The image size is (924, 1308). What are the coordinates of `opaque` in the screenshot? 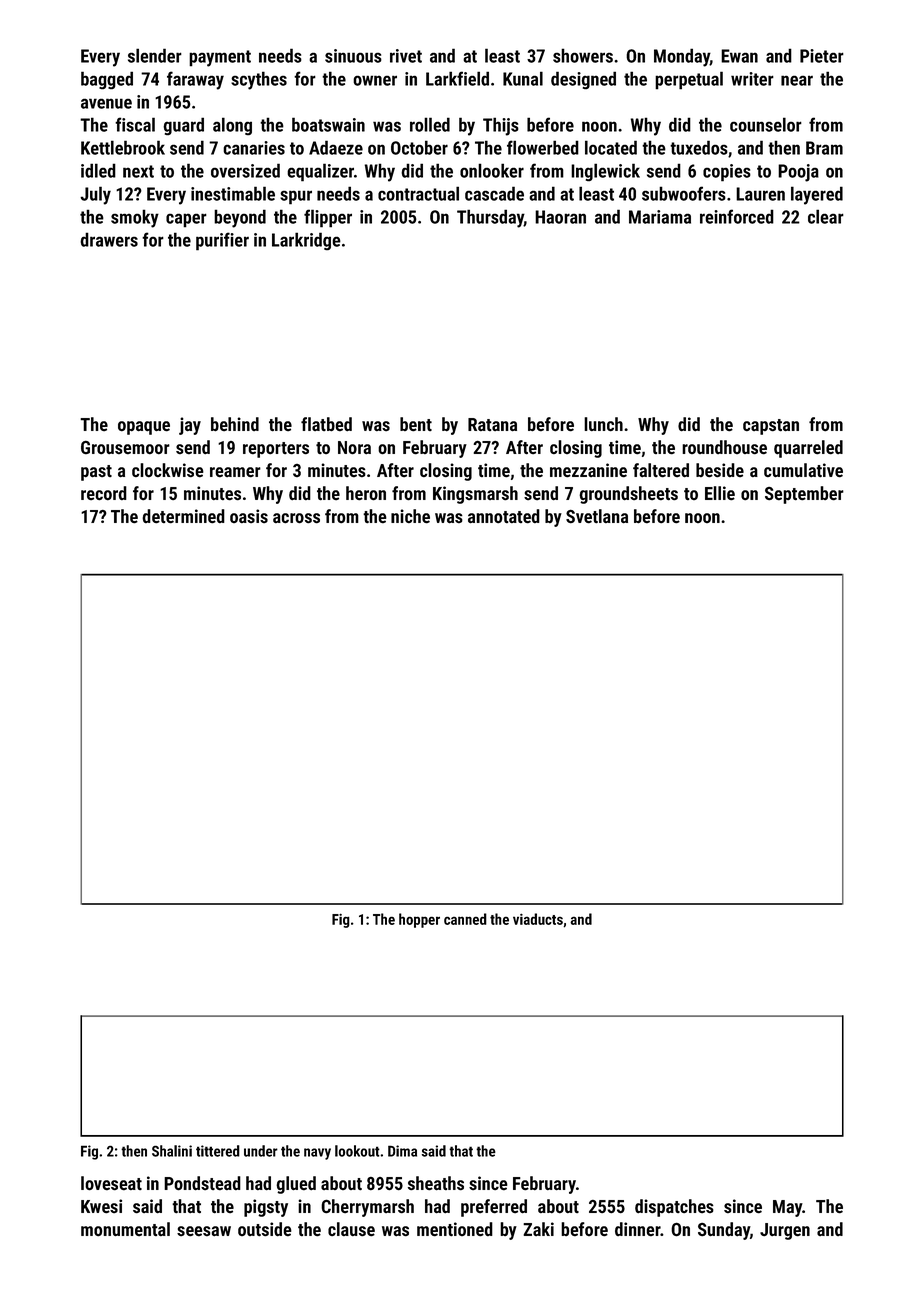 It's located at (144, 428).
